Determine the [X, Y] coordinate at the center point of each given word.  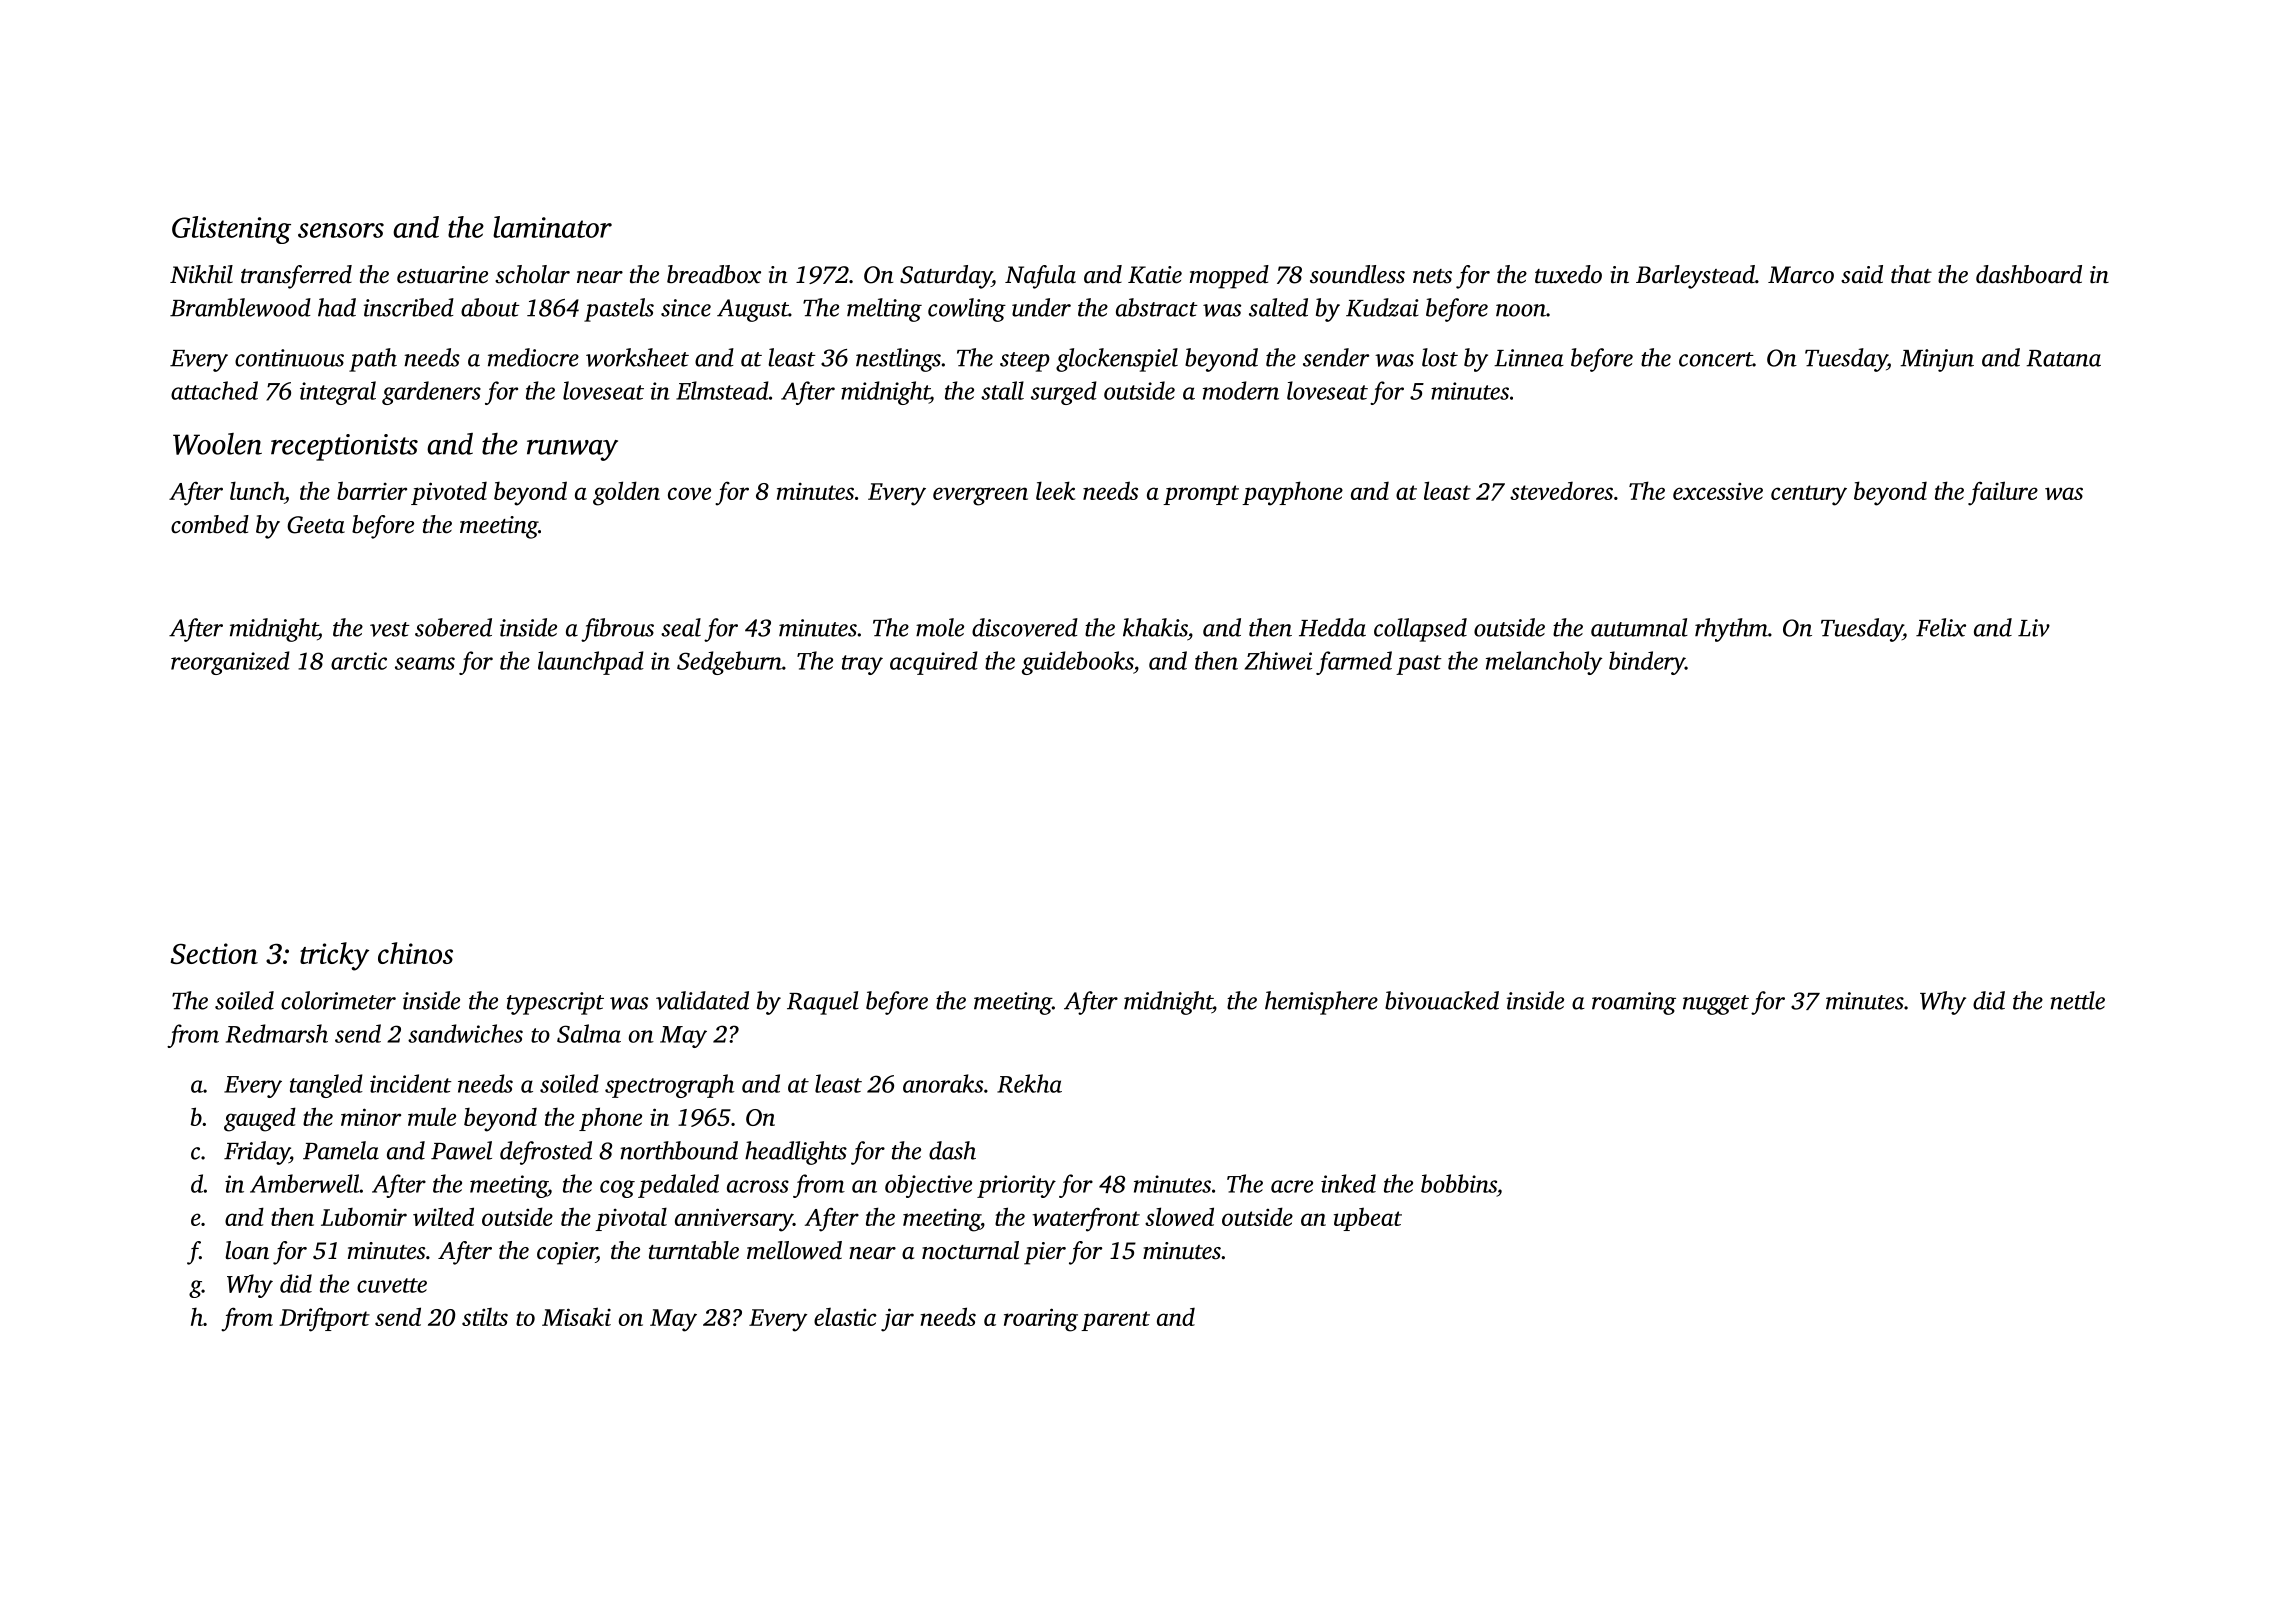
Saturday [946, 277]
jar [897, 1320]
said [1862, 274]
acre [1292, 1186]
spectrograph [669, 1086]
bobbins [1459, 1183]
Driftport [324, 1320]
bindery [1647, 663]
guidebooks [1077, 663]
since [686, 308]
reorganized [230, 663]
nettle [2077, 1000]
